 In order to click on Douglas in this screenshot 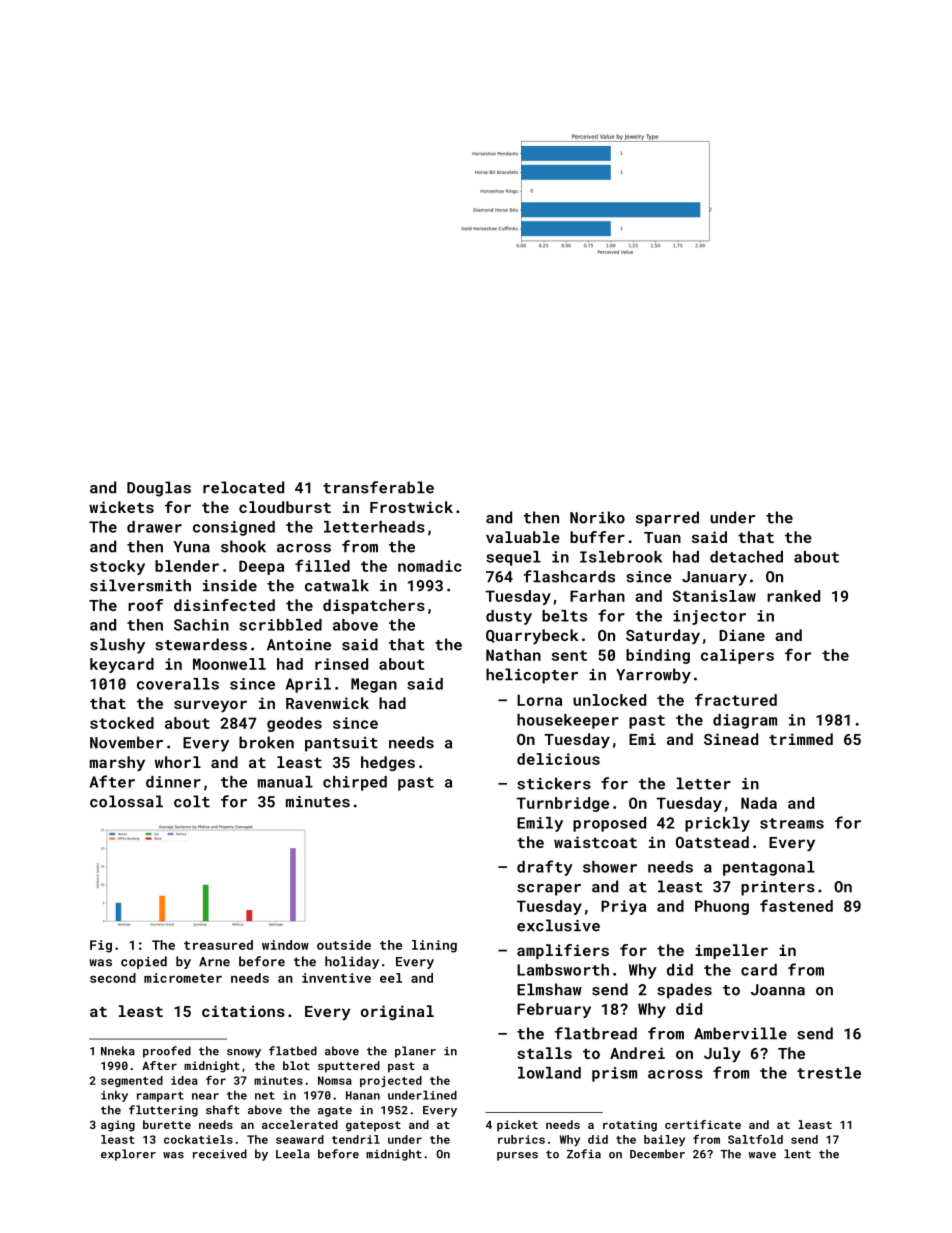, I will do `click(159, 489)`.
